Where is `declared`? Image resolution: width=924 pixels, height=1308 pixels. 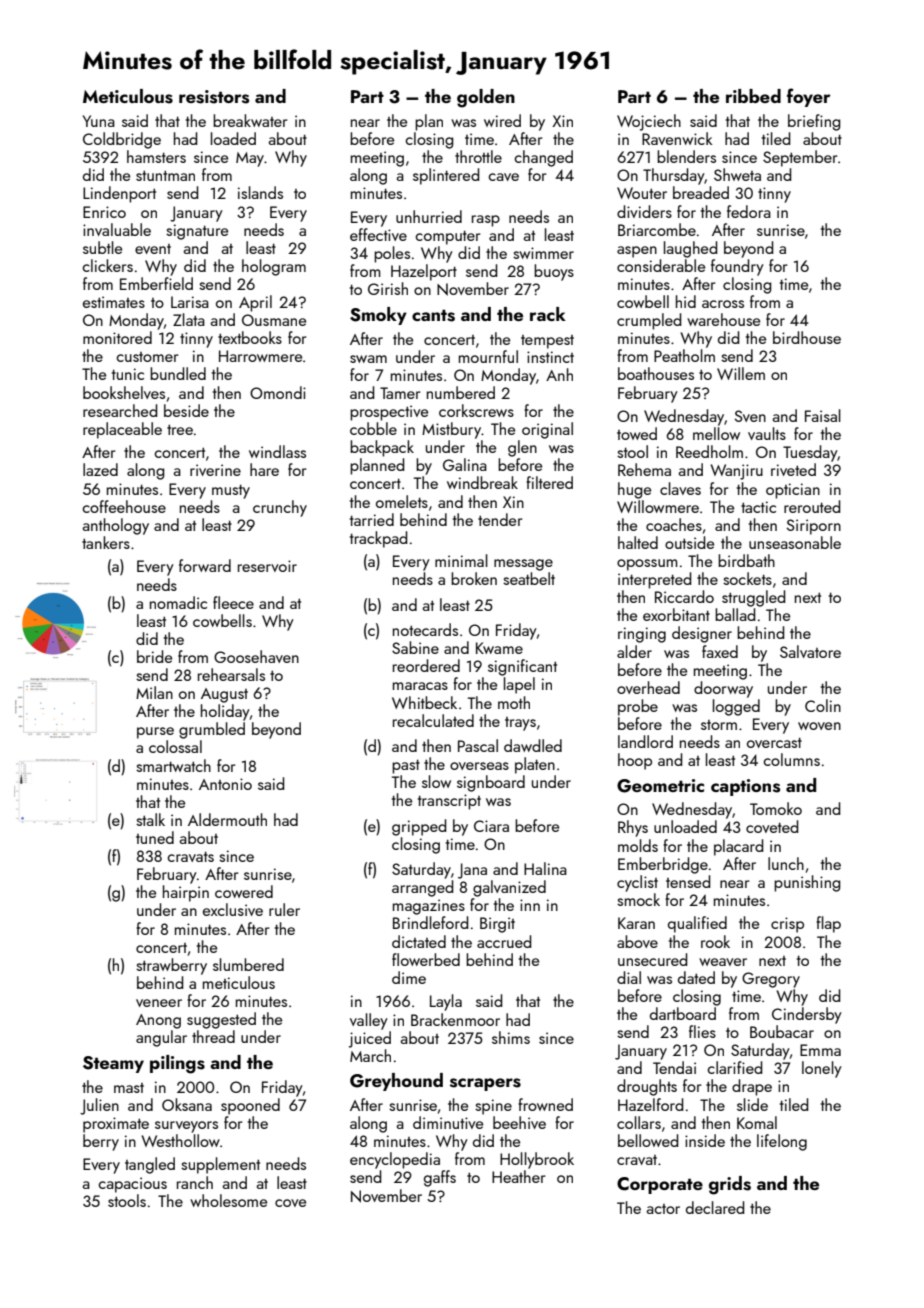
declared is located at coordinates (715, 1207).
